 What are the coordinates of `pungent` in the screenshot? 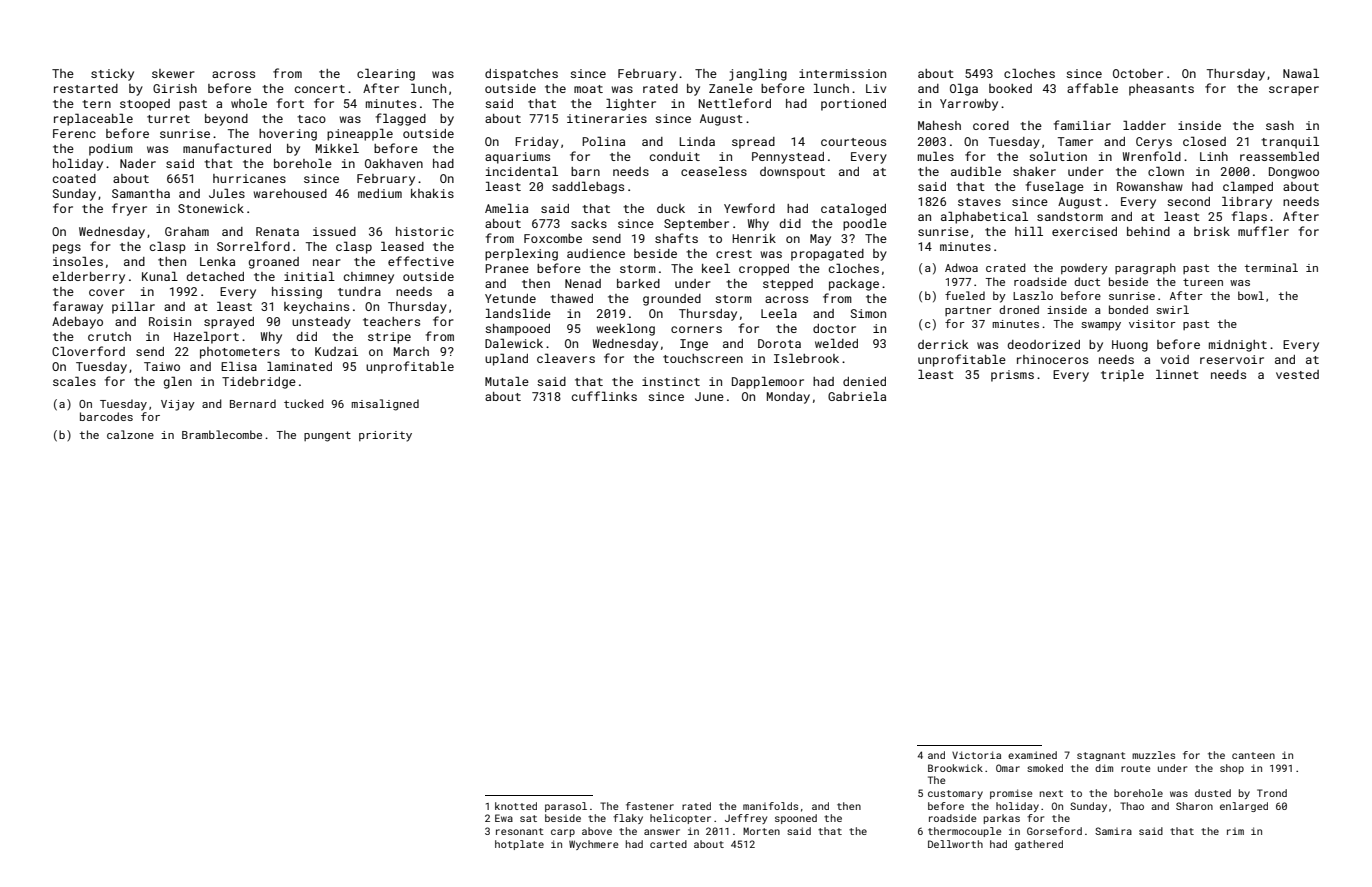 It's located at (327, 436).
